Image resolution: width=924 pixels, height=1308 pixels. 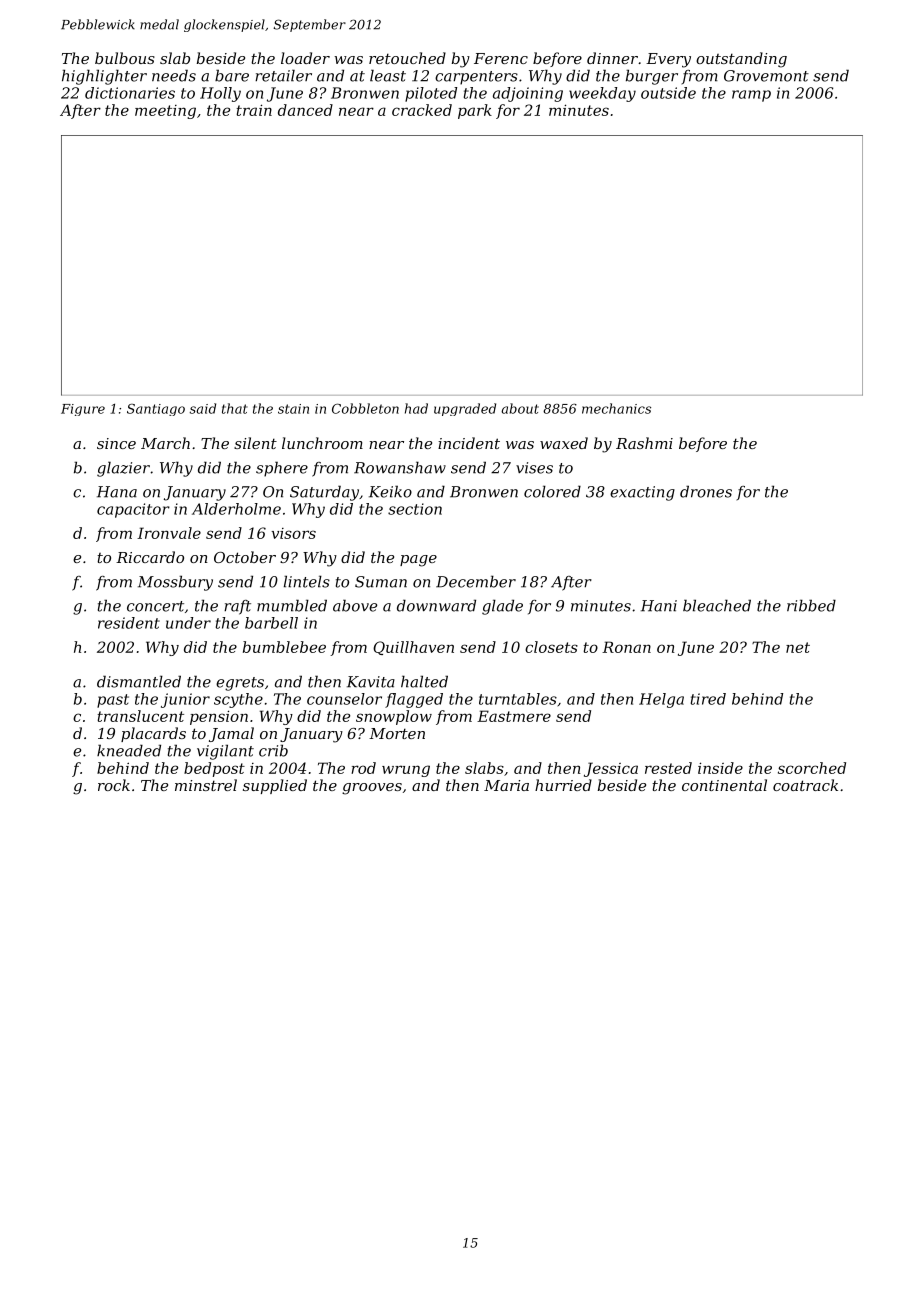 What do you see at coordinates (240, 684) in the image?
I see `egrets` at bounding box center [240, 684].
